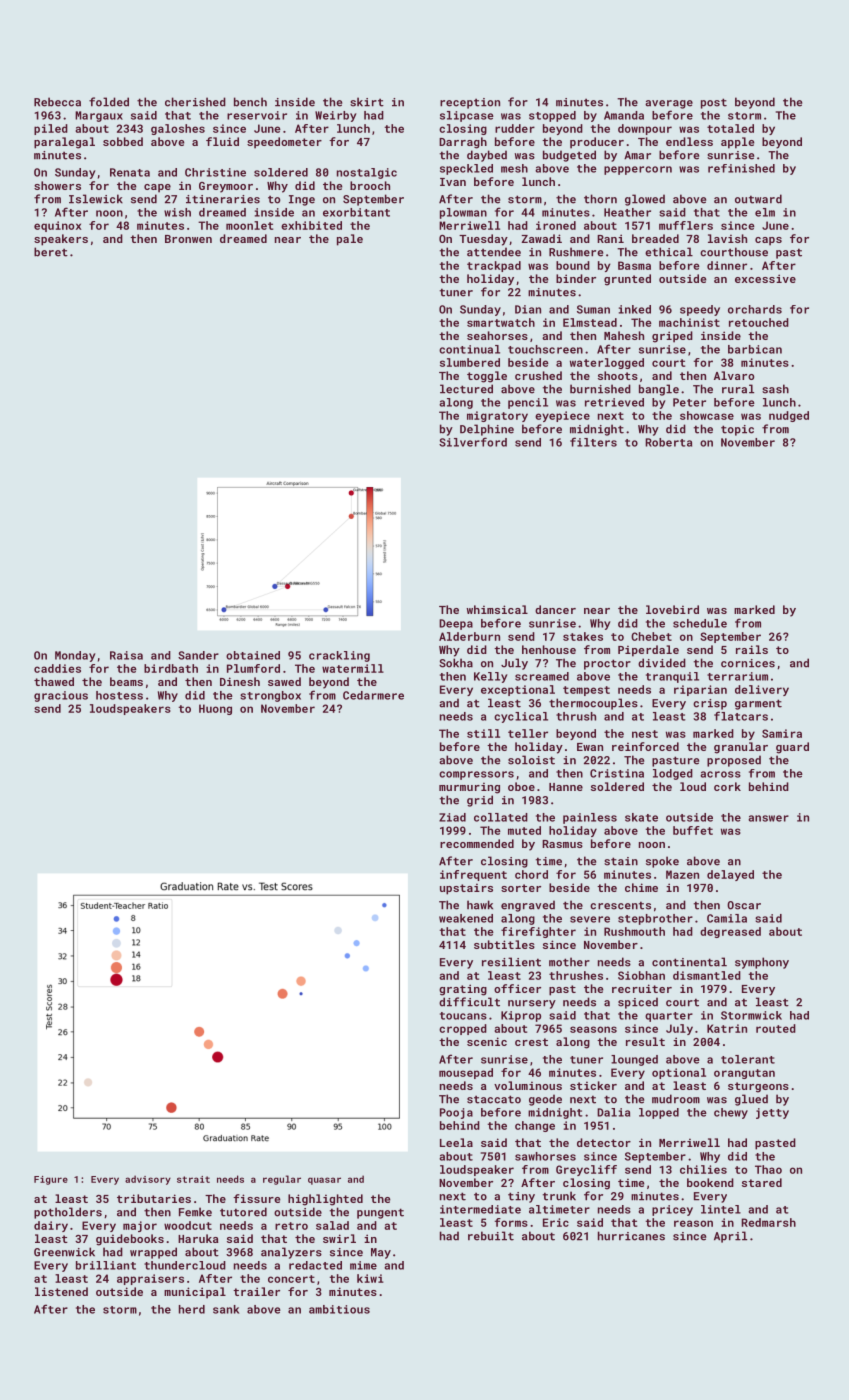  Describe the element at coordinates (456, 1113) in the screenshot. I see `Pooja` at that location.
